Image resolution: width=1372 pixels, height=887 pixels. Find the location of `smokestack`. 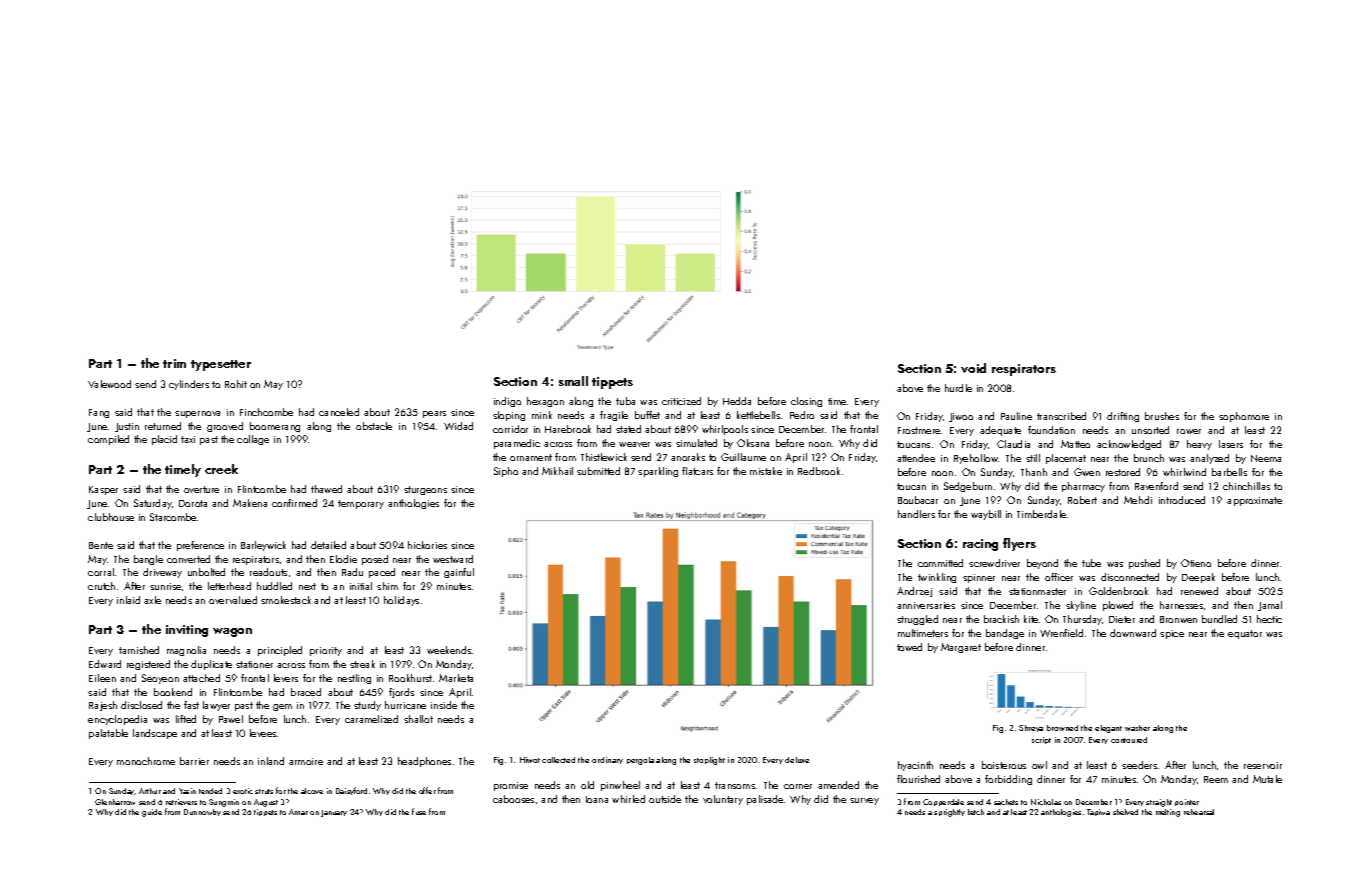

smokestack is located at coordinates (286, 600).
